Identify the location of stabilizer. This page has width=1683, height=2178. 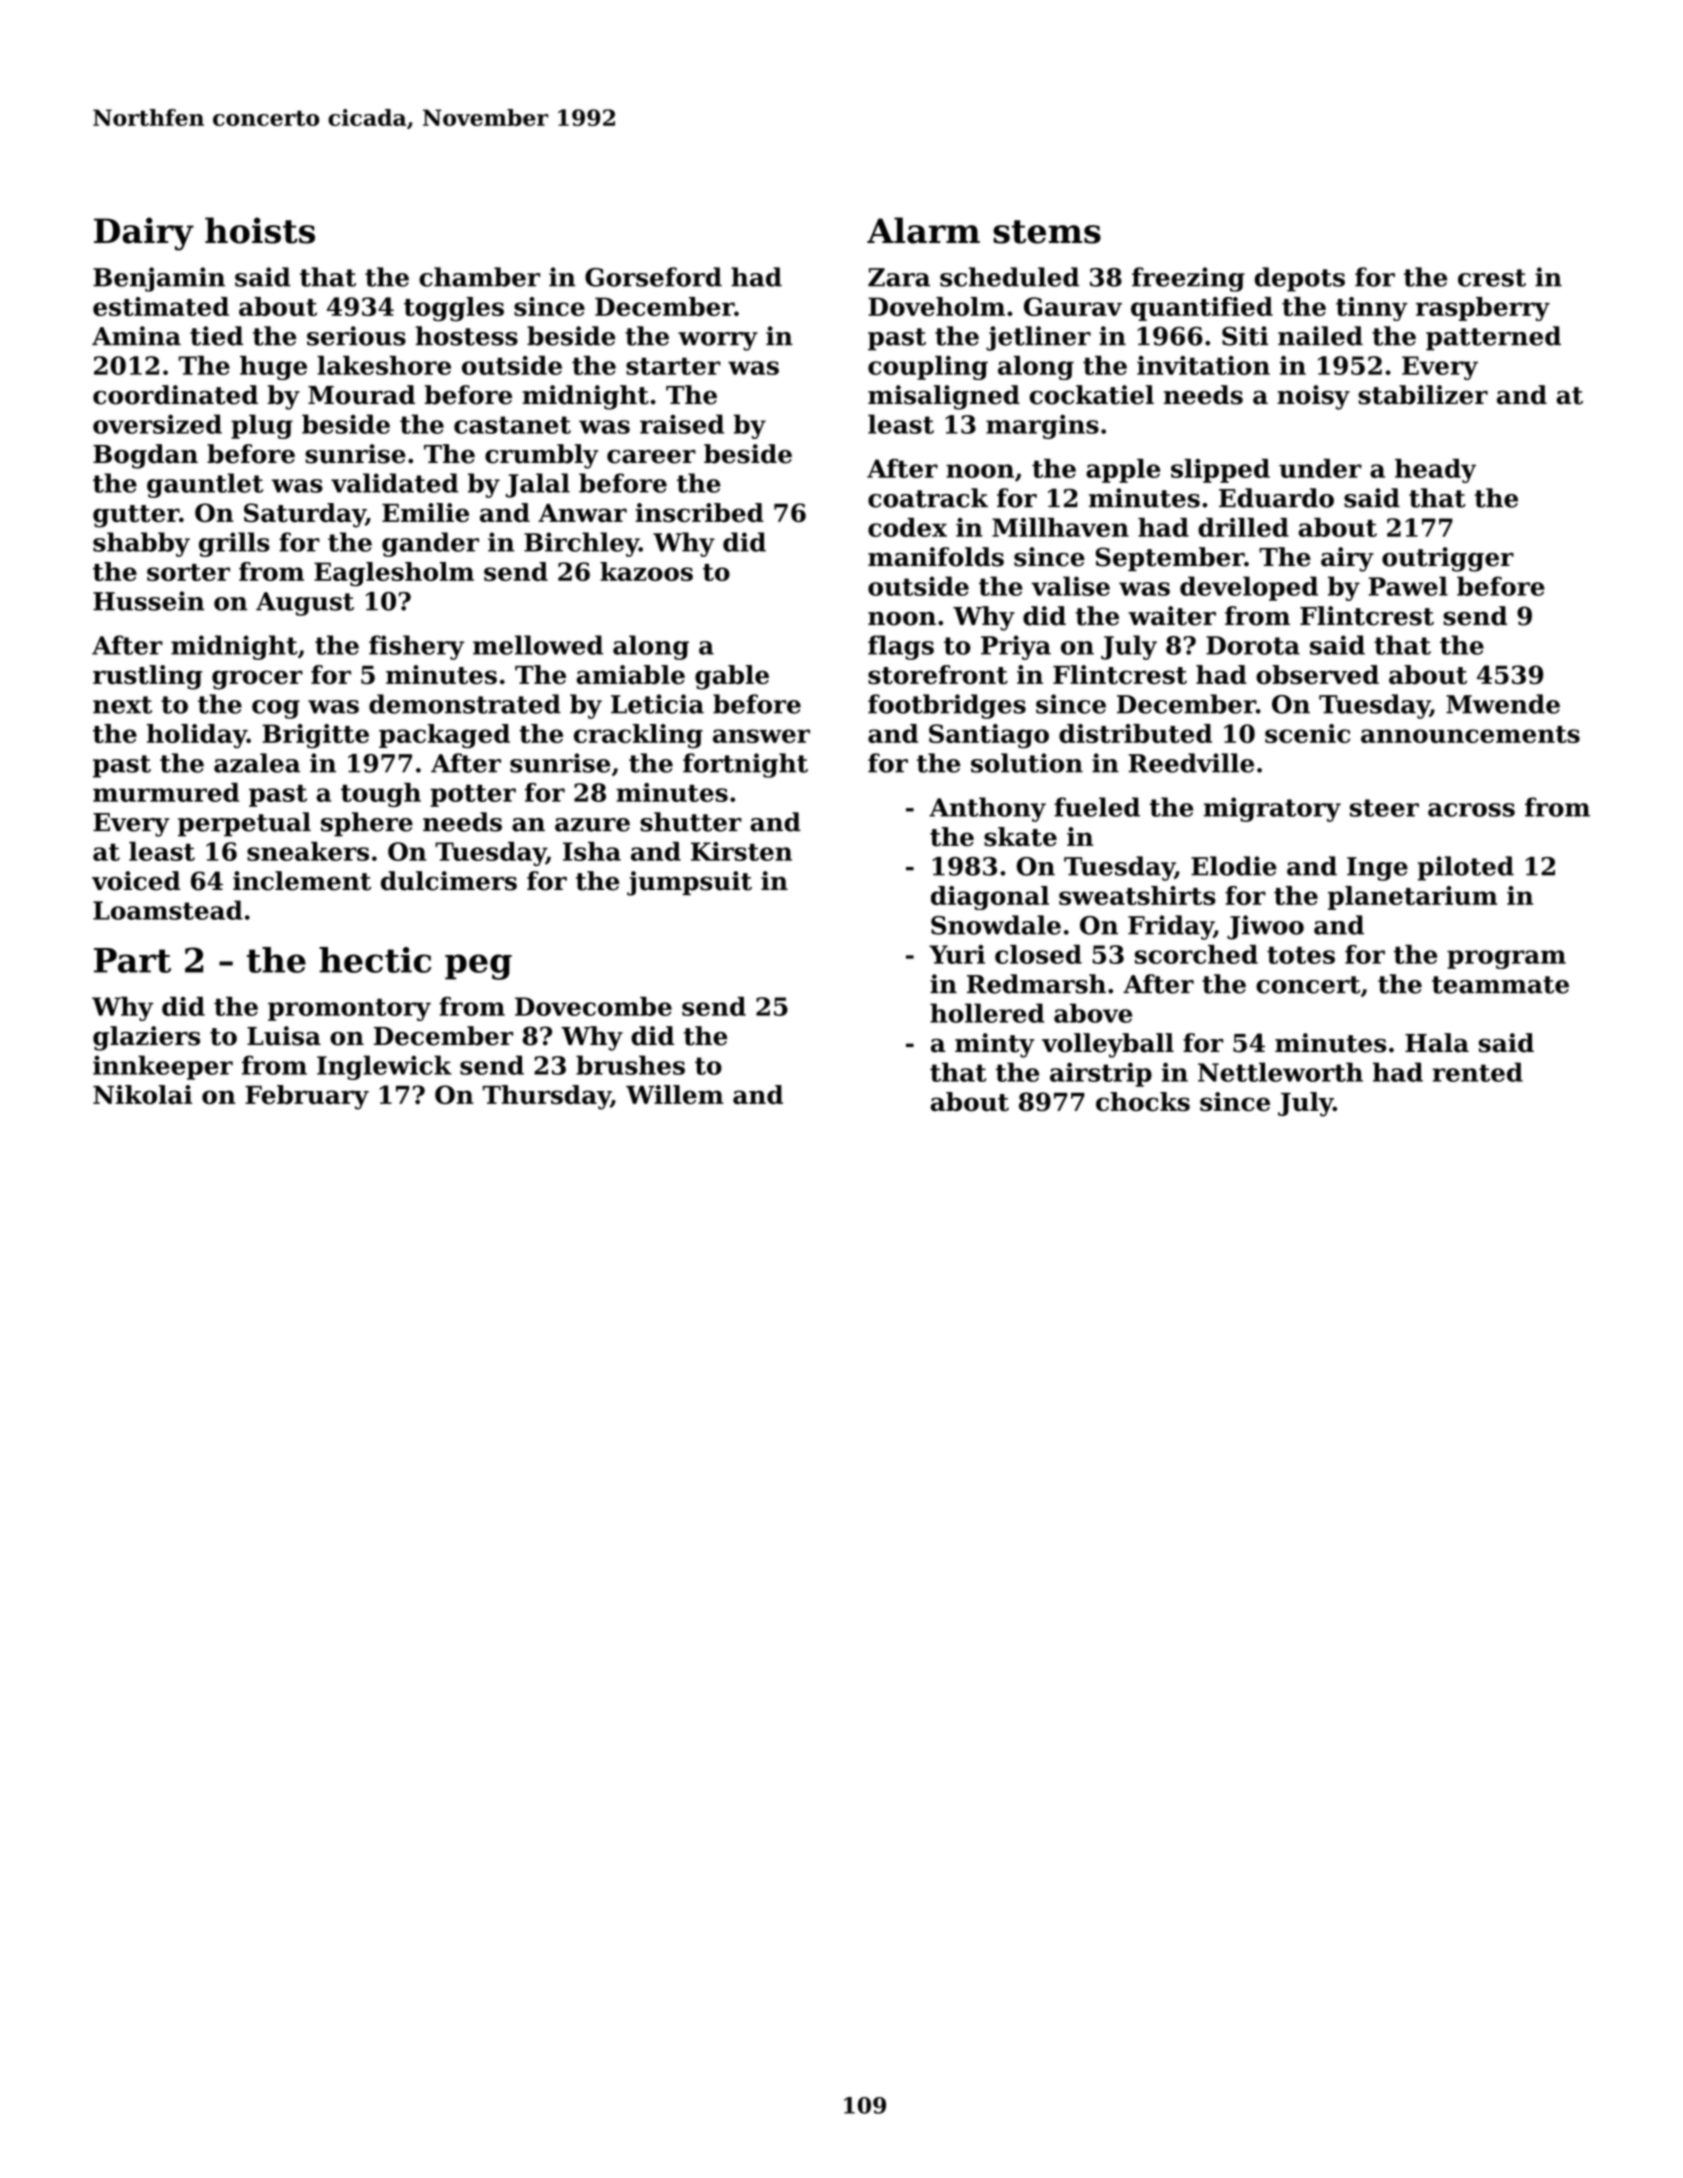
(1423, 395).
